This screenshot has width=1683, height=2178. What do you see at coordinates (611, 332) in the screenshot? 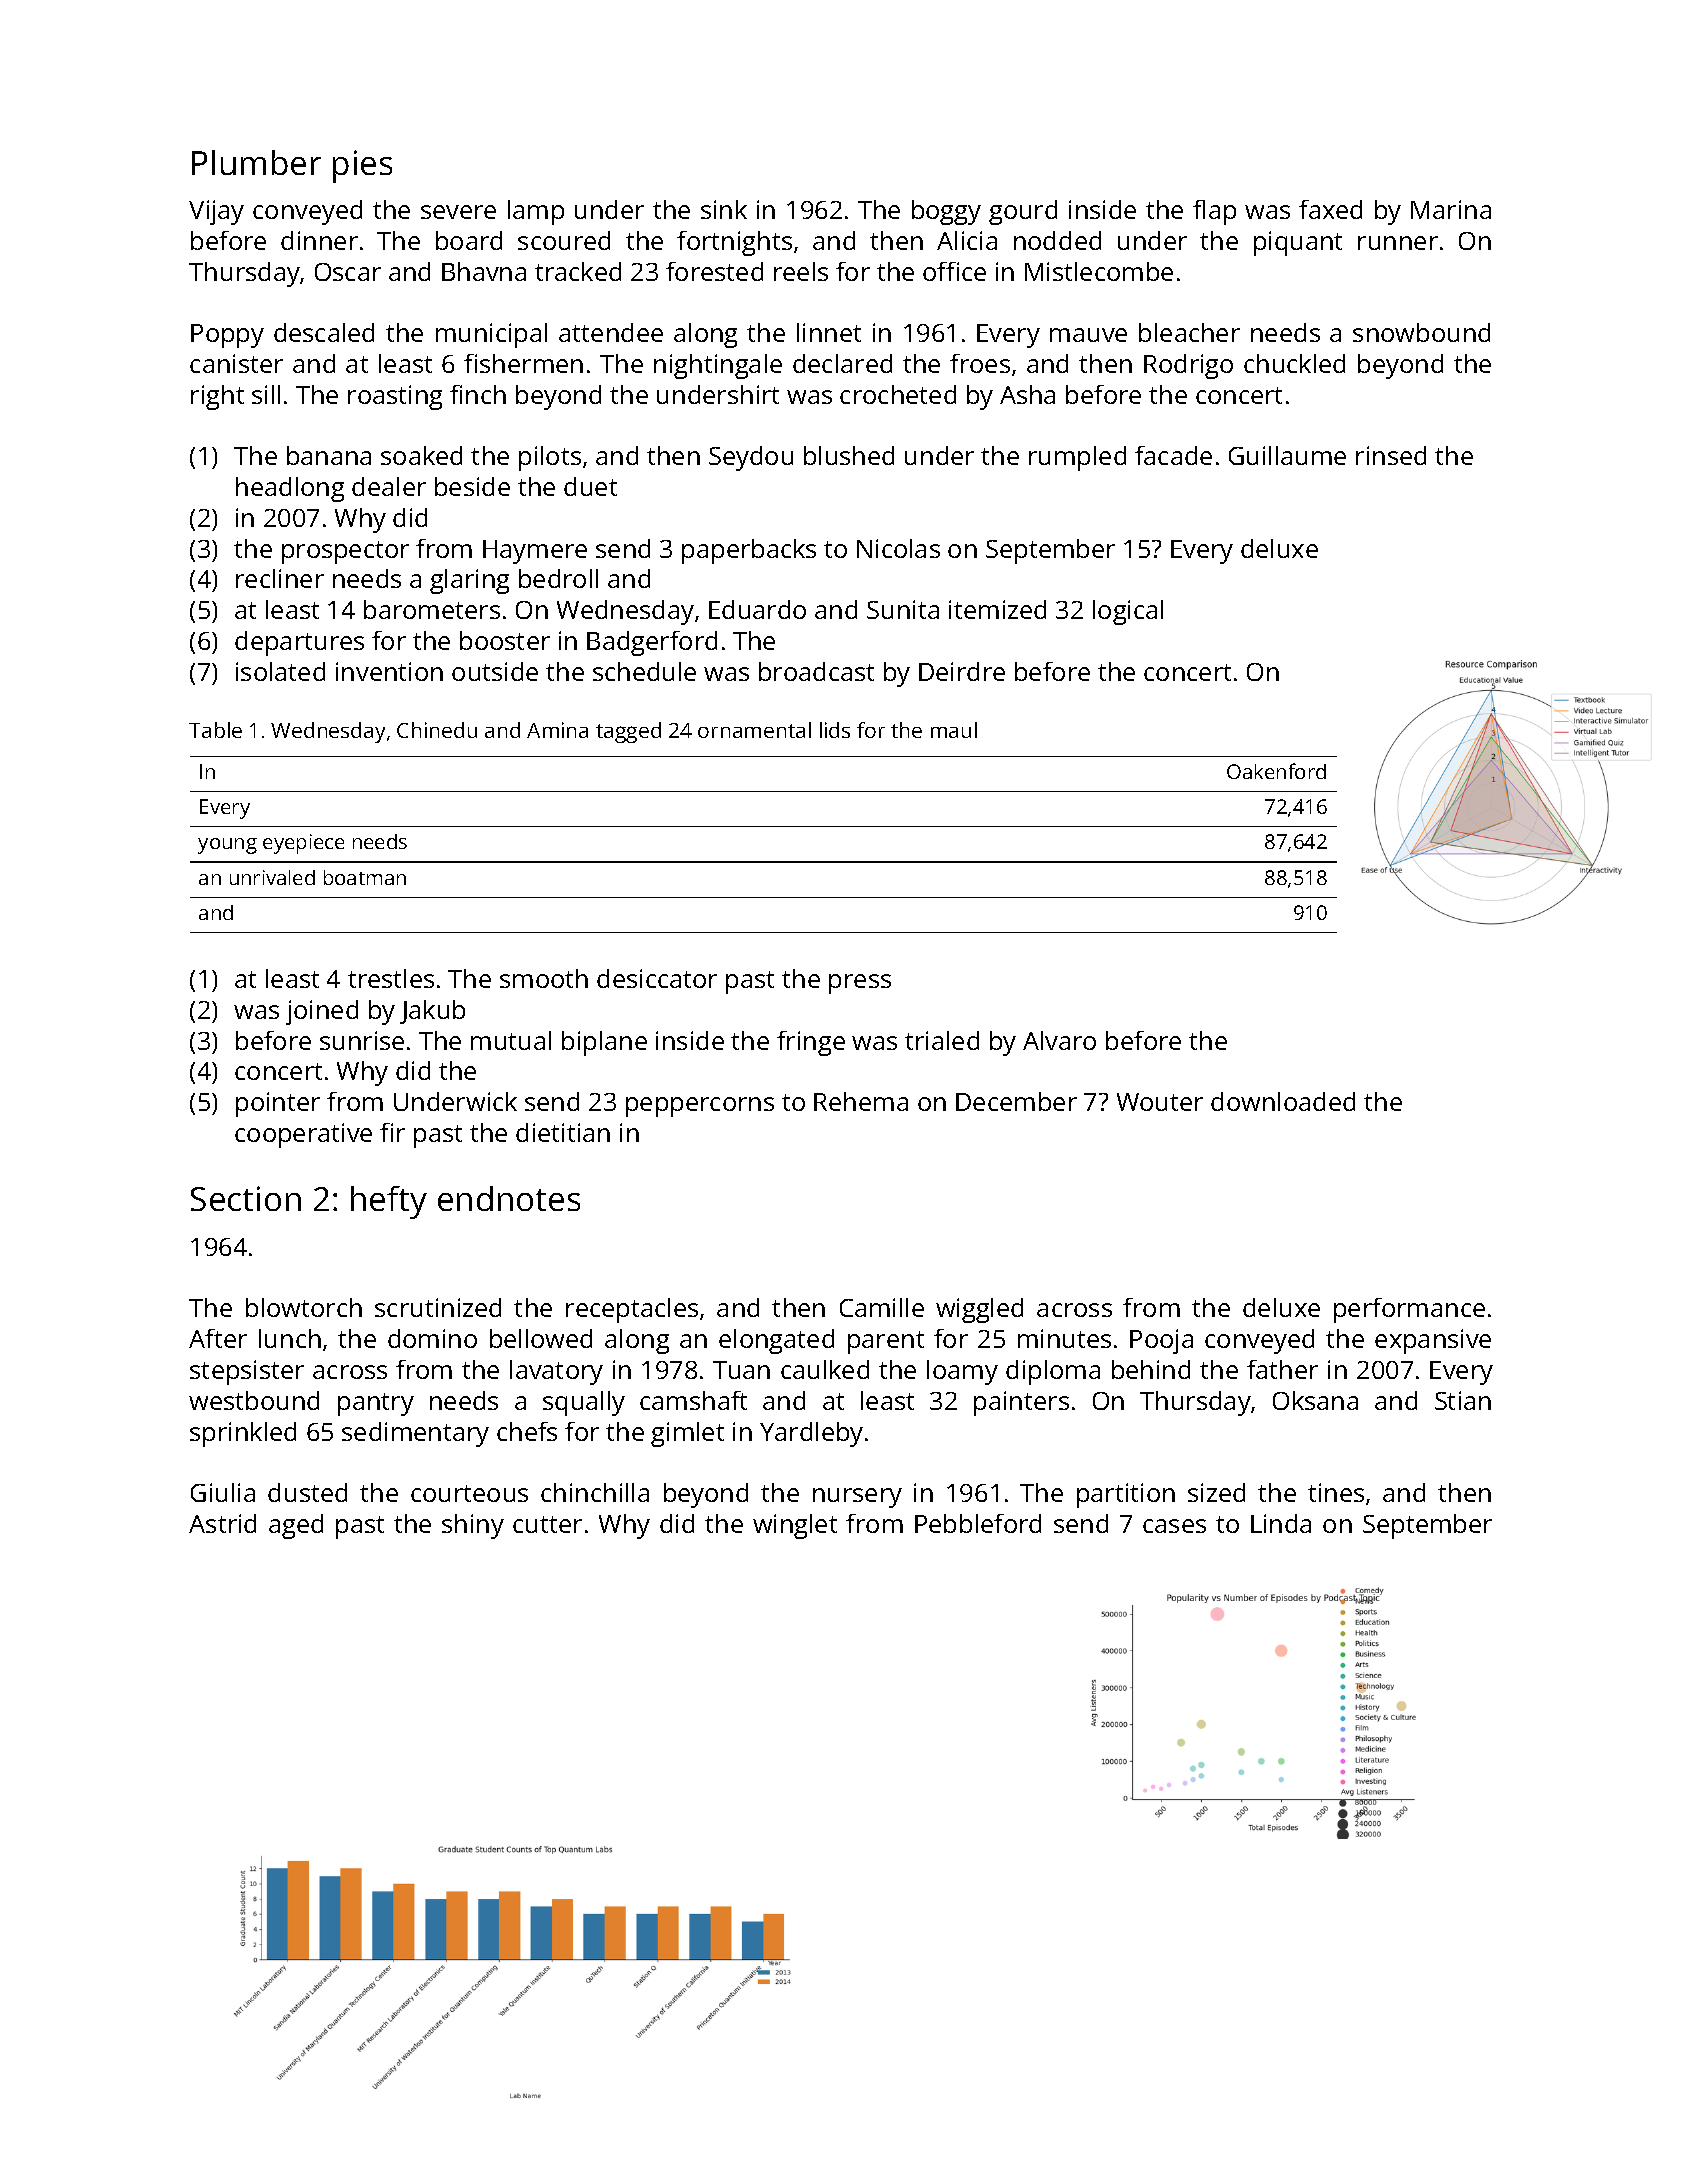
I see `attendee` at bounding box center [611, 332].
